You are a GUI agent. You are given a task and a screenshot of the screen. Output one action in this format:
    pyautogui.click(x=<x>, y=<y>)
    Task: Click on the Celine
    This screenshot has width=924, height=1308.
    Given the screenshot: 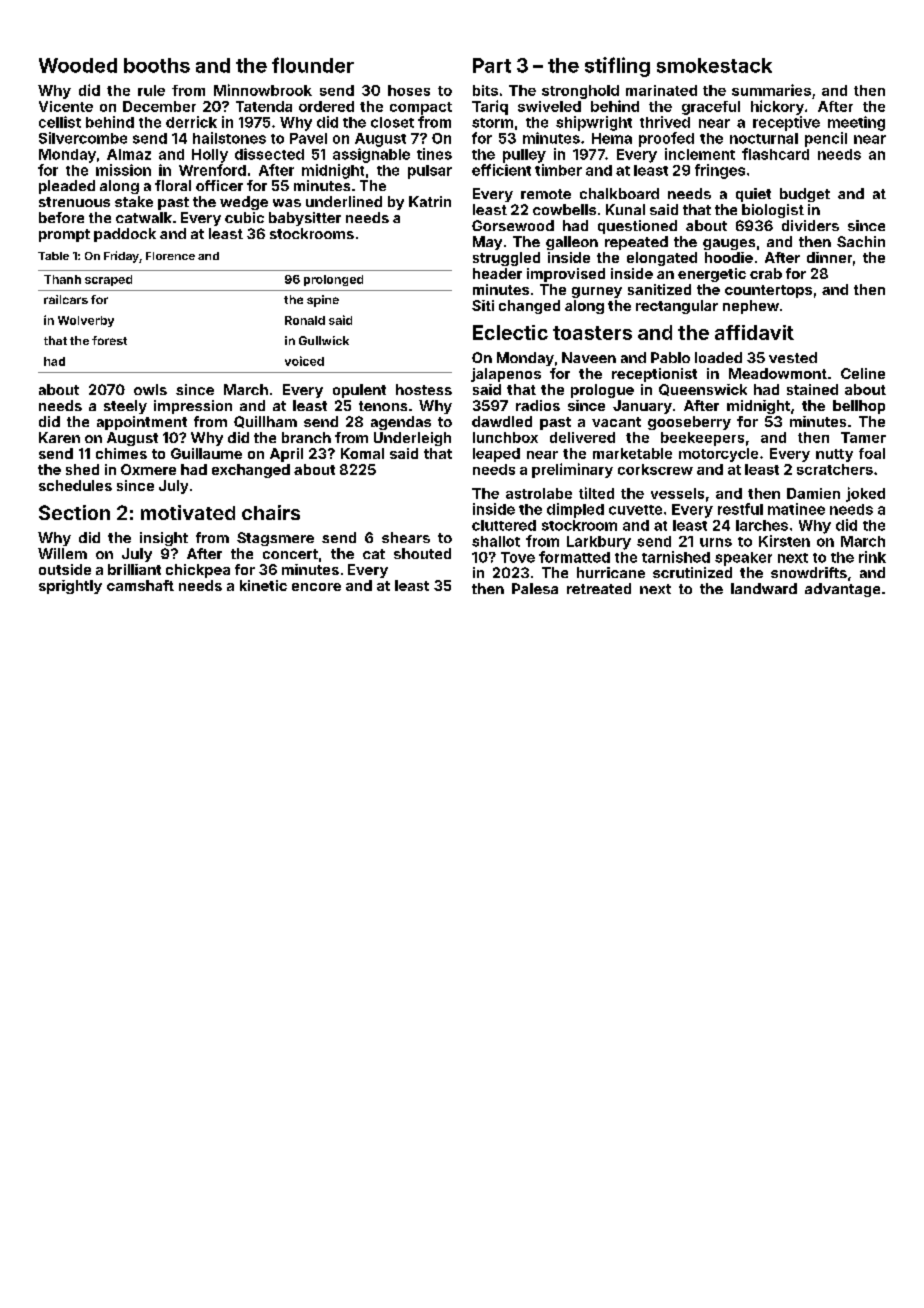 What is the action you would take?
    pyautogui.click(x=863, y=373)
